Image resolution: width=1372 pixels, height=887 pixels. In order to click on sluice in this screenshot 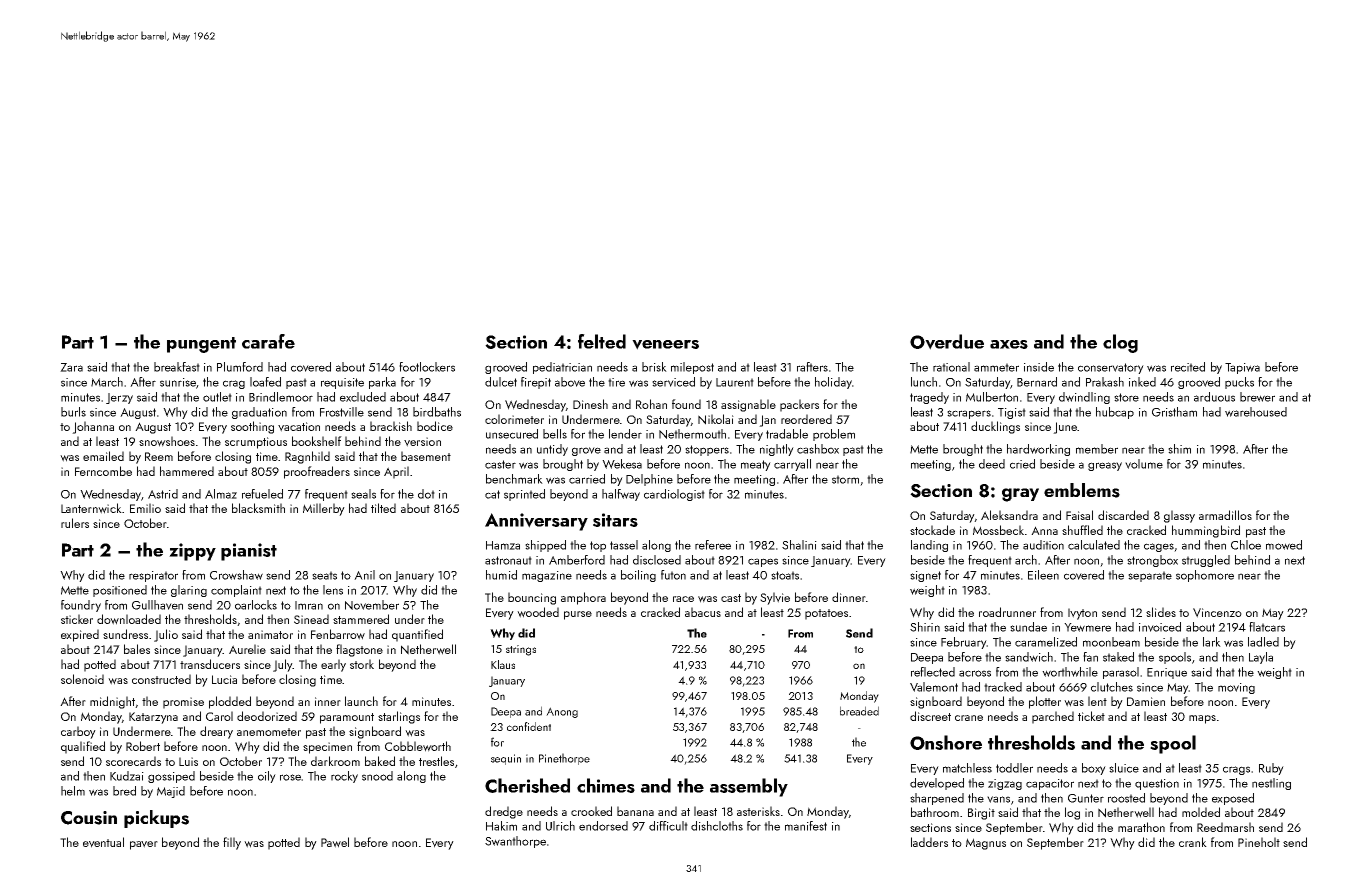, I will do `click(1124, 768)`.
